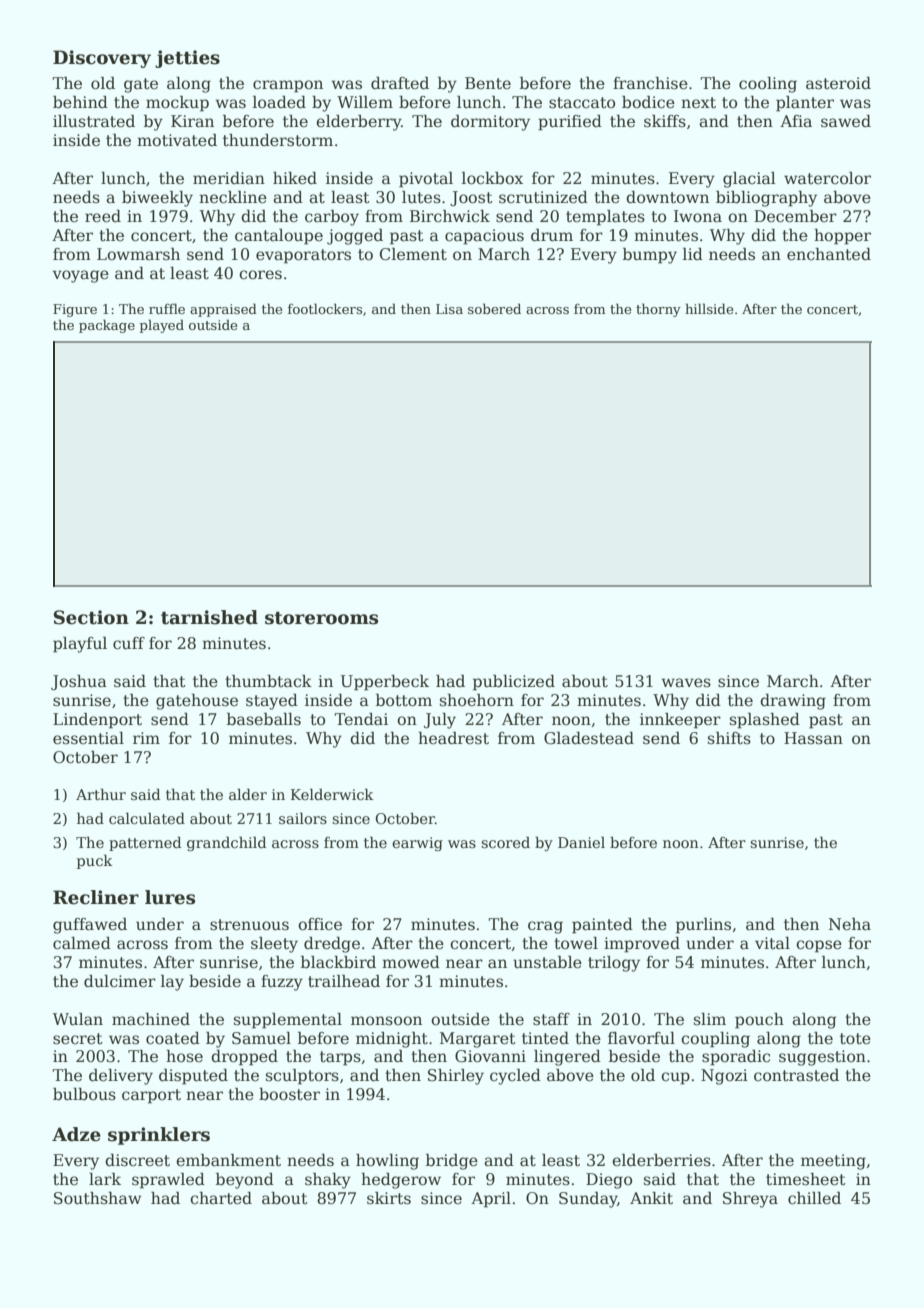 The width and height of the page is (924, 1308). Describe the element at coordinates (686, 683) in the page. I see `waves` at that location.
